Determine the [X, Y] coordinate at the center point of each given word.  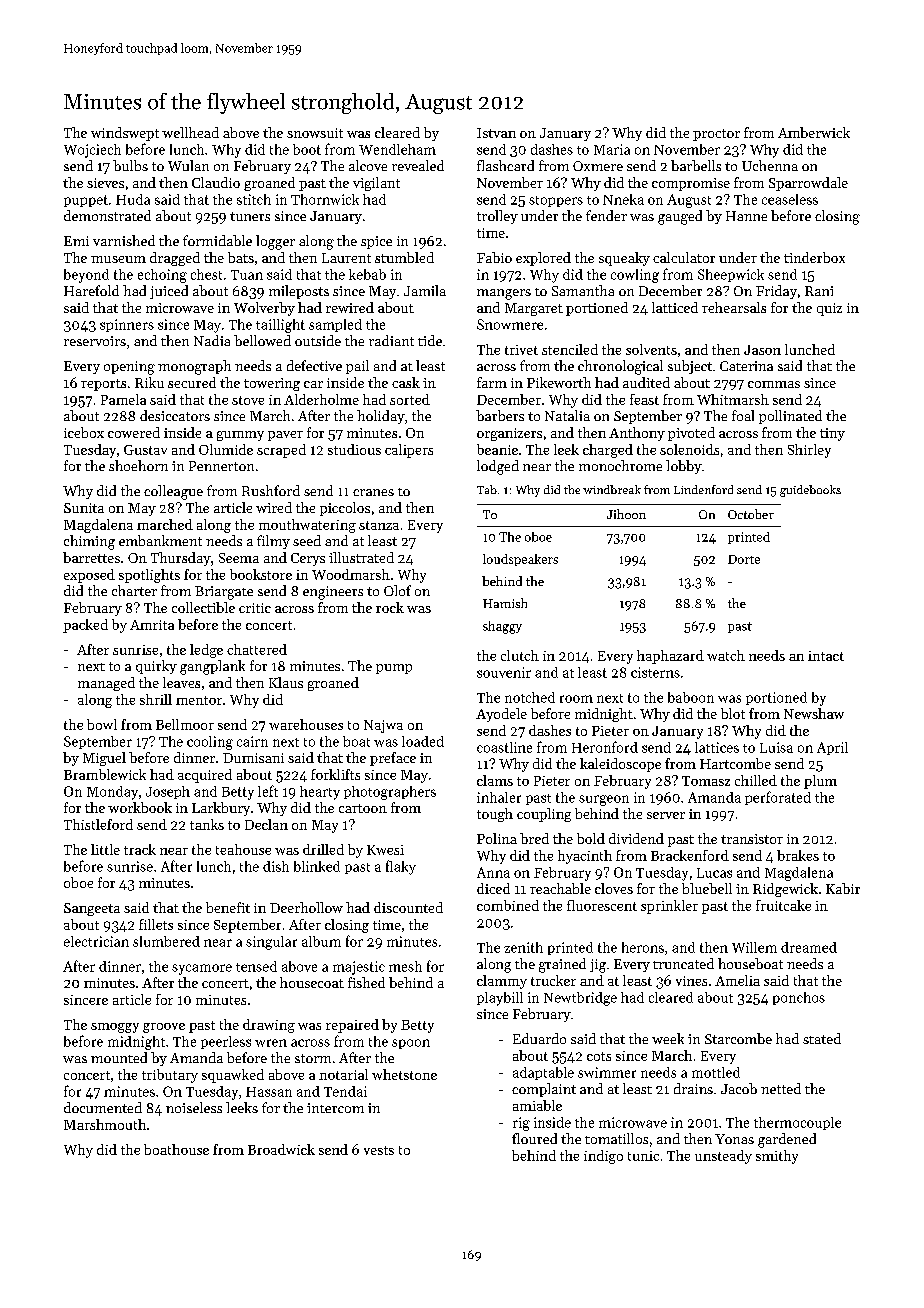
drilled [323, 849]
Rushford [271, 490]
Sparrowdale [808, 184]
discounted [408, 907]
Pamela [123, 399]
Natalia [567, 415]
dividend [636, 838]
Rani [819, 291]
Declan [266, 824]
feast [644, 399]
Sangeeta [92, 909]
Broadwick [281, 1149]
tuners [250, 216]
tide [430, 340]
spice [376, 242]
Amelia [737, 980]
